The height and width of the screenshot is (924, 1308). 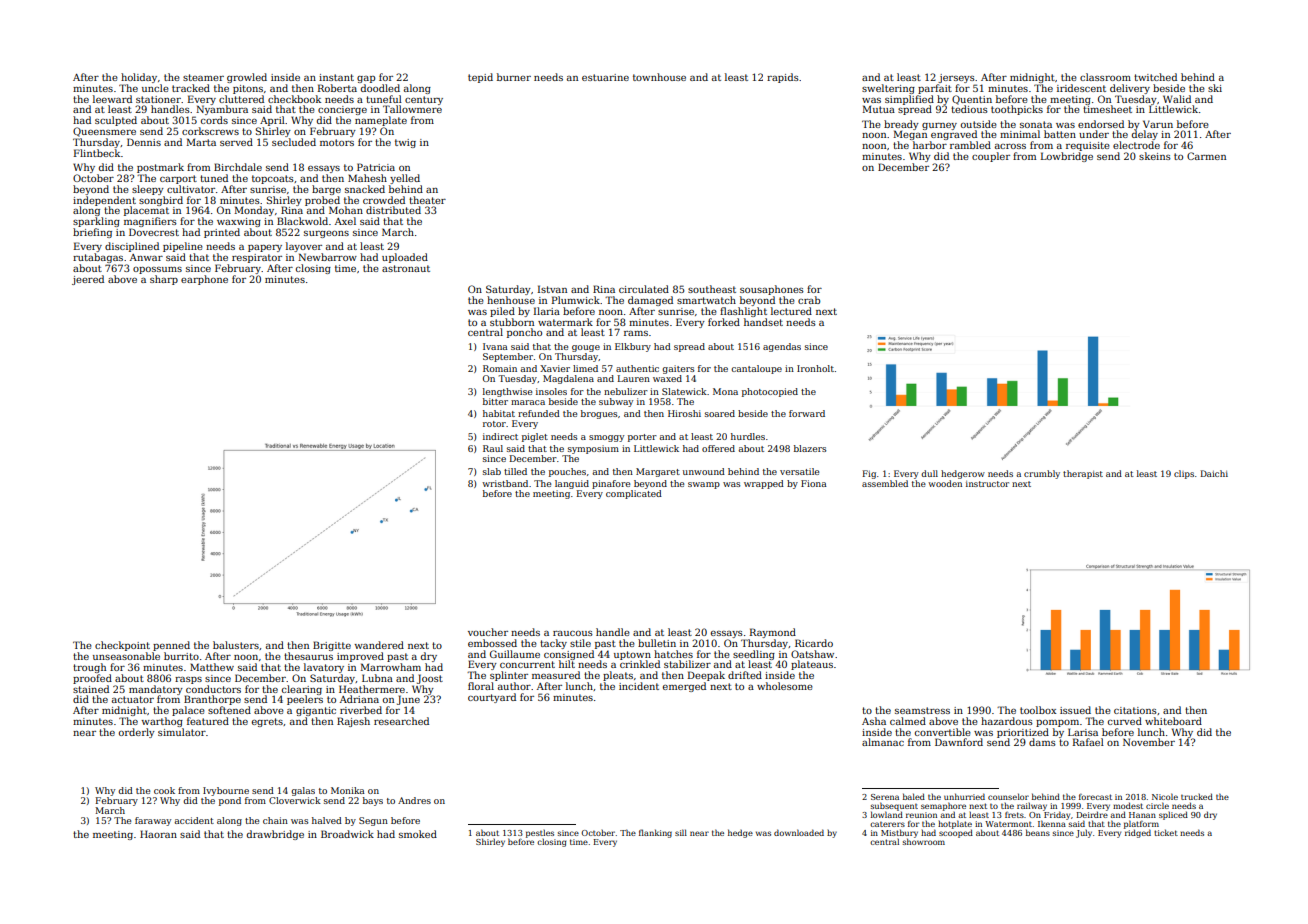 I want to click on Ricardo, so click(x=814, y=643).
